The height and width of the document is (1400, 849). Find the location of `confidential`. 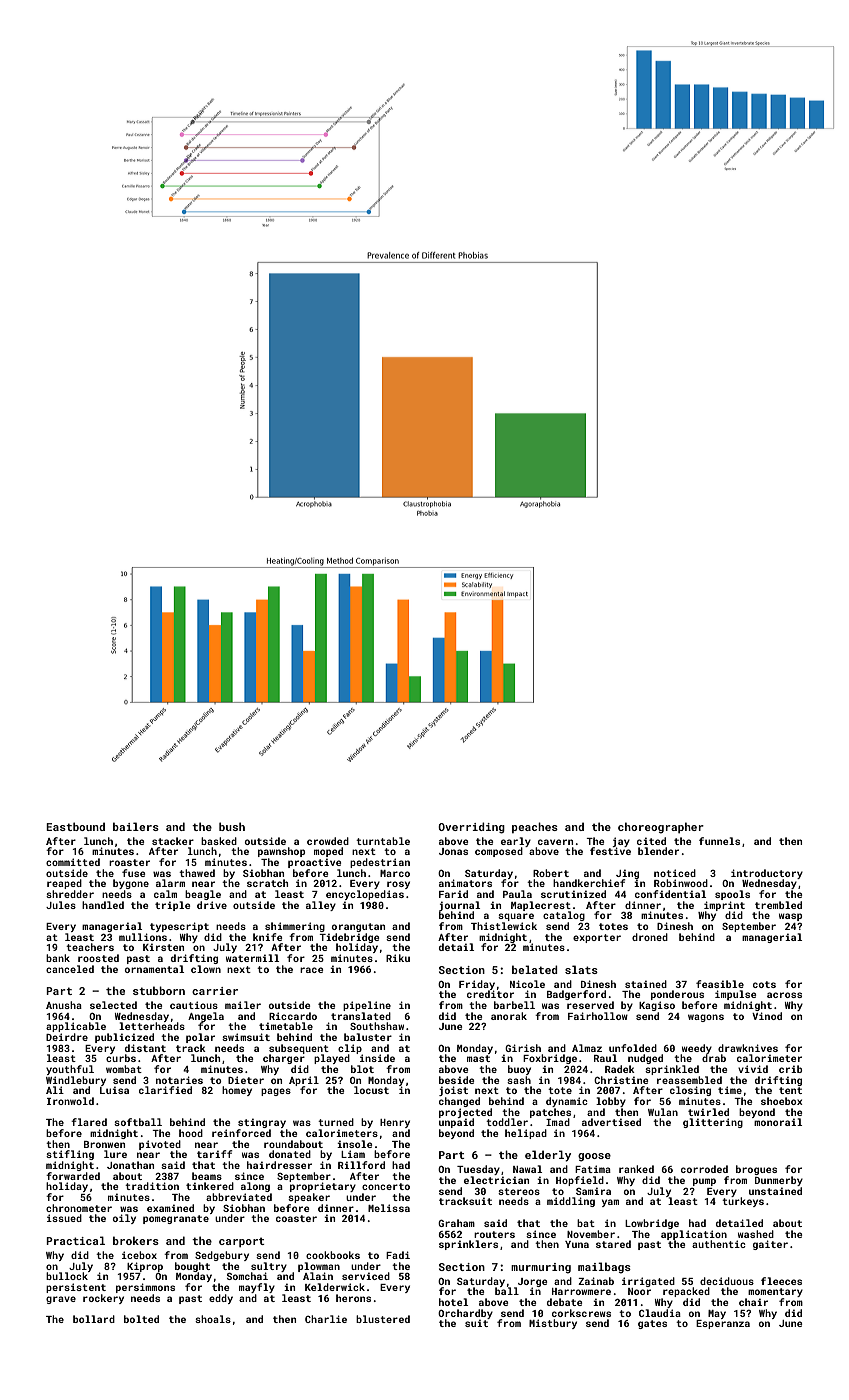

confidential is located at coordinates (670, 894).
